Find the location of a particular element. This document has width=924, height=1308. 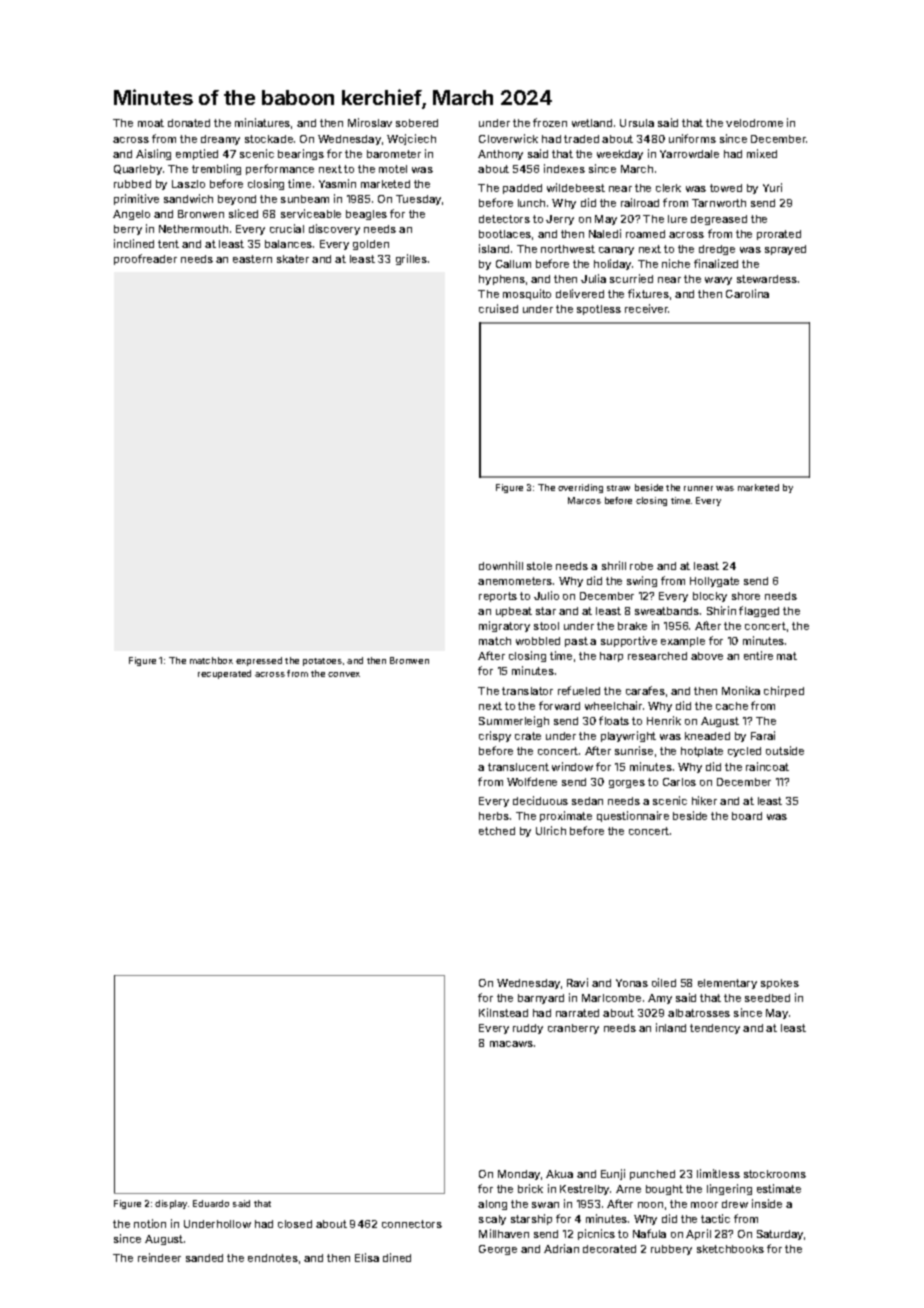

reports is located at coordinates (498, 597).
